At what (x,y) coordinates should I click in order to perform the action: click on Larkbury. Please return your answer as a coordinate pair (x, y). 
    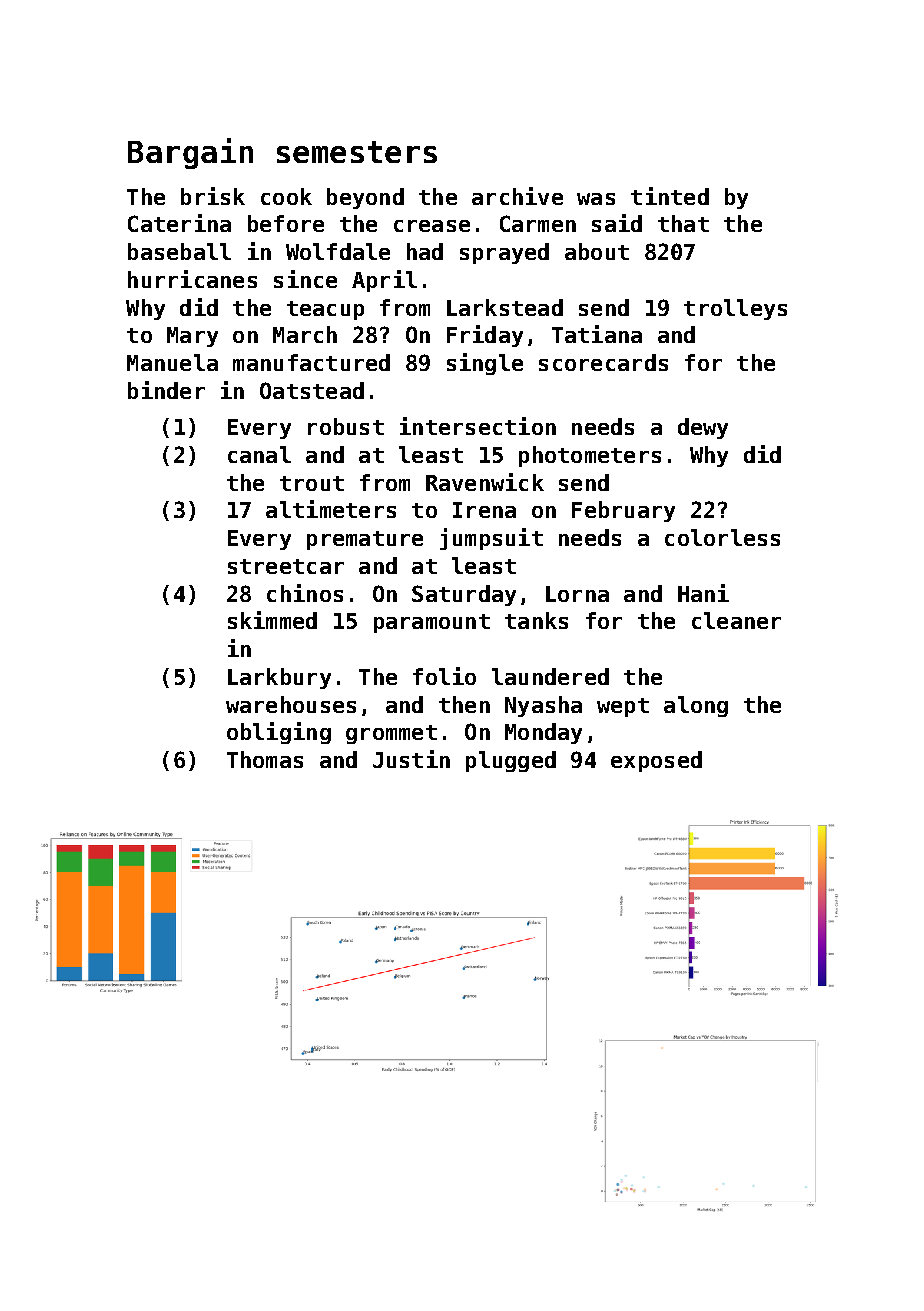
    Looking at the image, I should click on (279, 678).
